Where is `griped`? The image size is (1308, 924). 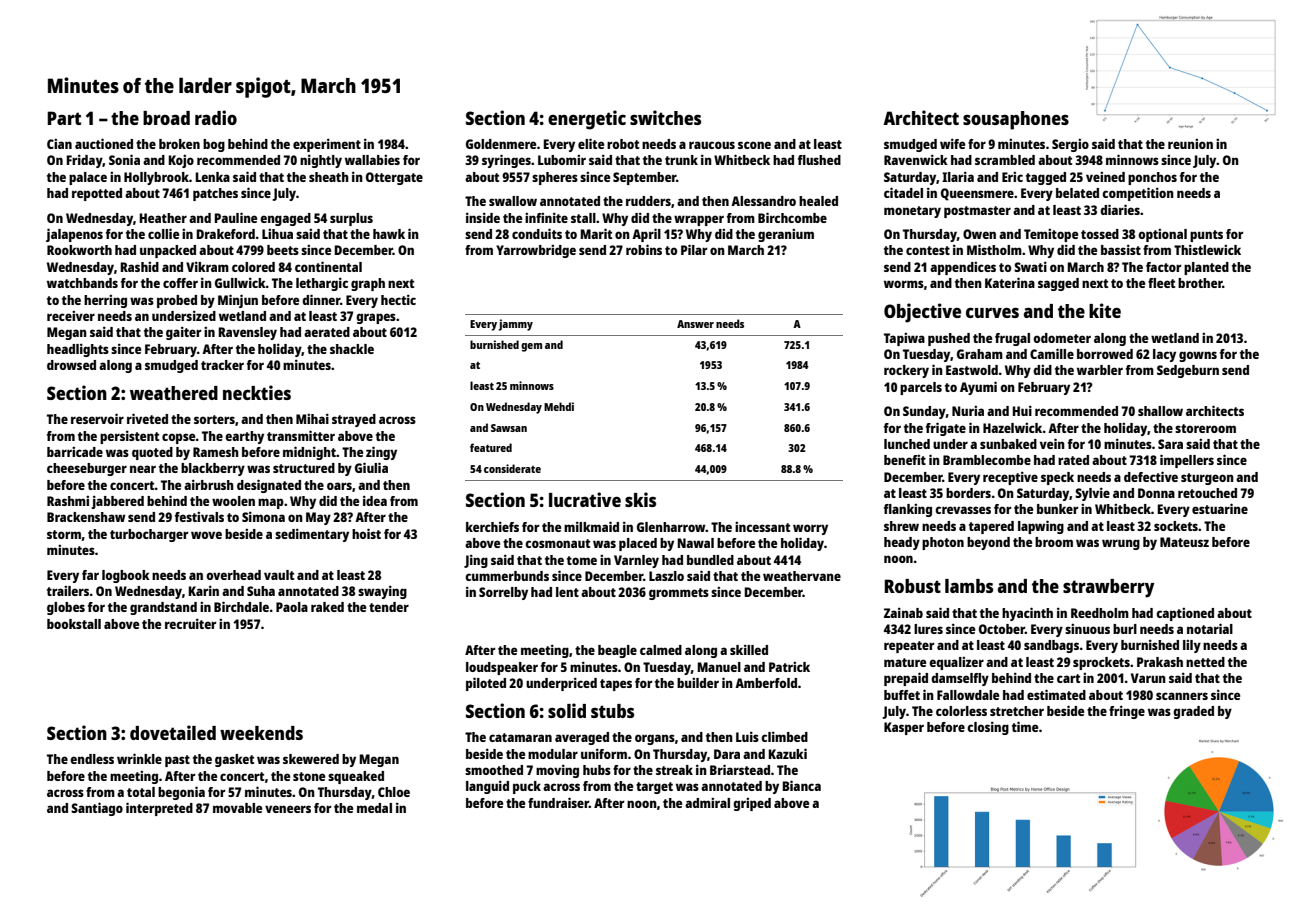 griped is located at coordinates (752, 804).
